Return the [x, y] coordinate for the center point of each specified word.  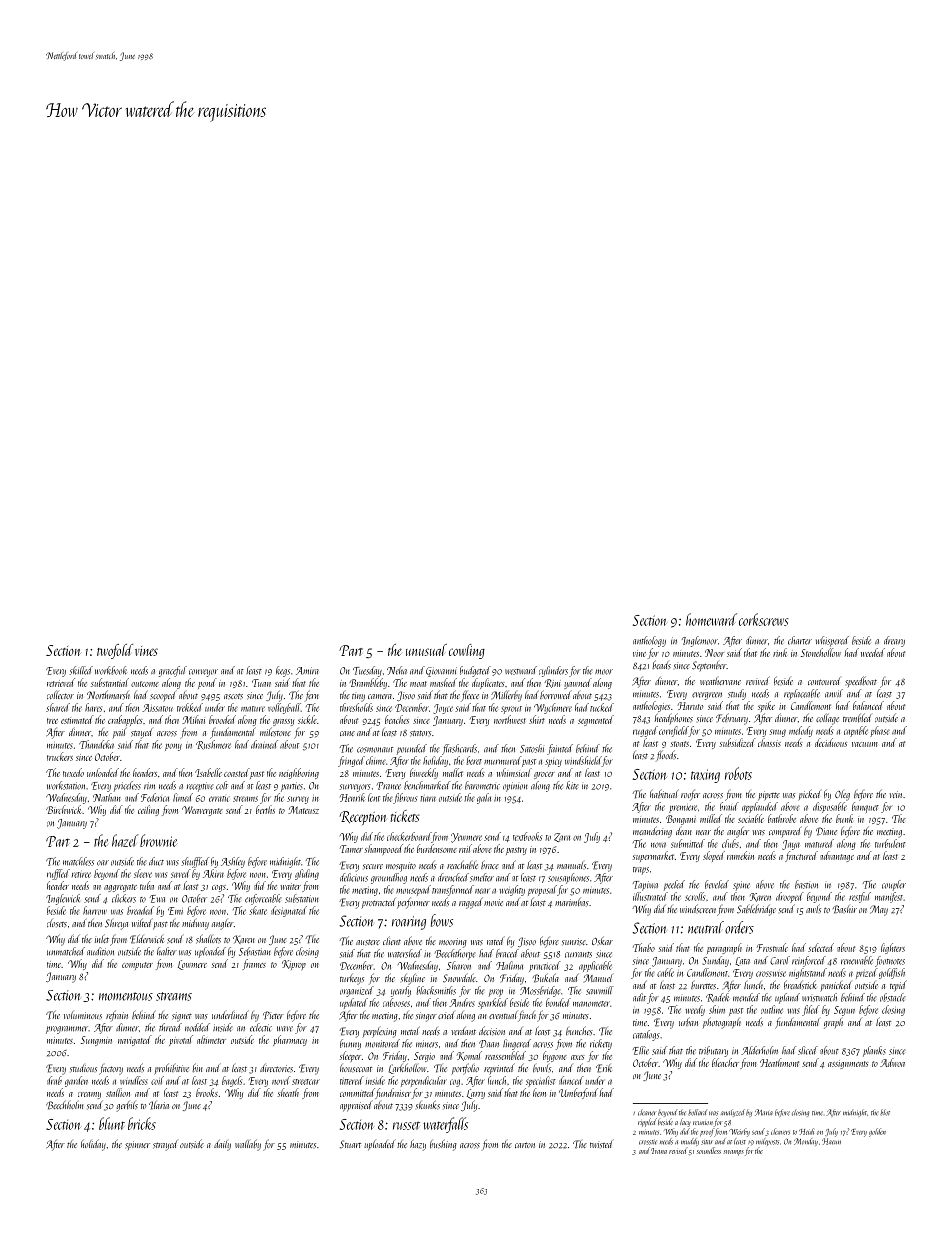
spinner [137, 1145]
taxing [705, 776]
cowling [467, 651]
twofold [115, 651]
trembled [857, 718]
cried [446, 1015]
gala [484, 798]
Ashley [233, 862]
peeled [674, 885]
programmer [67, 1030]
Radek [717, 997]
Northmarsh [108, 695]
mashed [443, 682]
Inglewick [63, 899]
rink [780, 652]
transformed [453, 890]
